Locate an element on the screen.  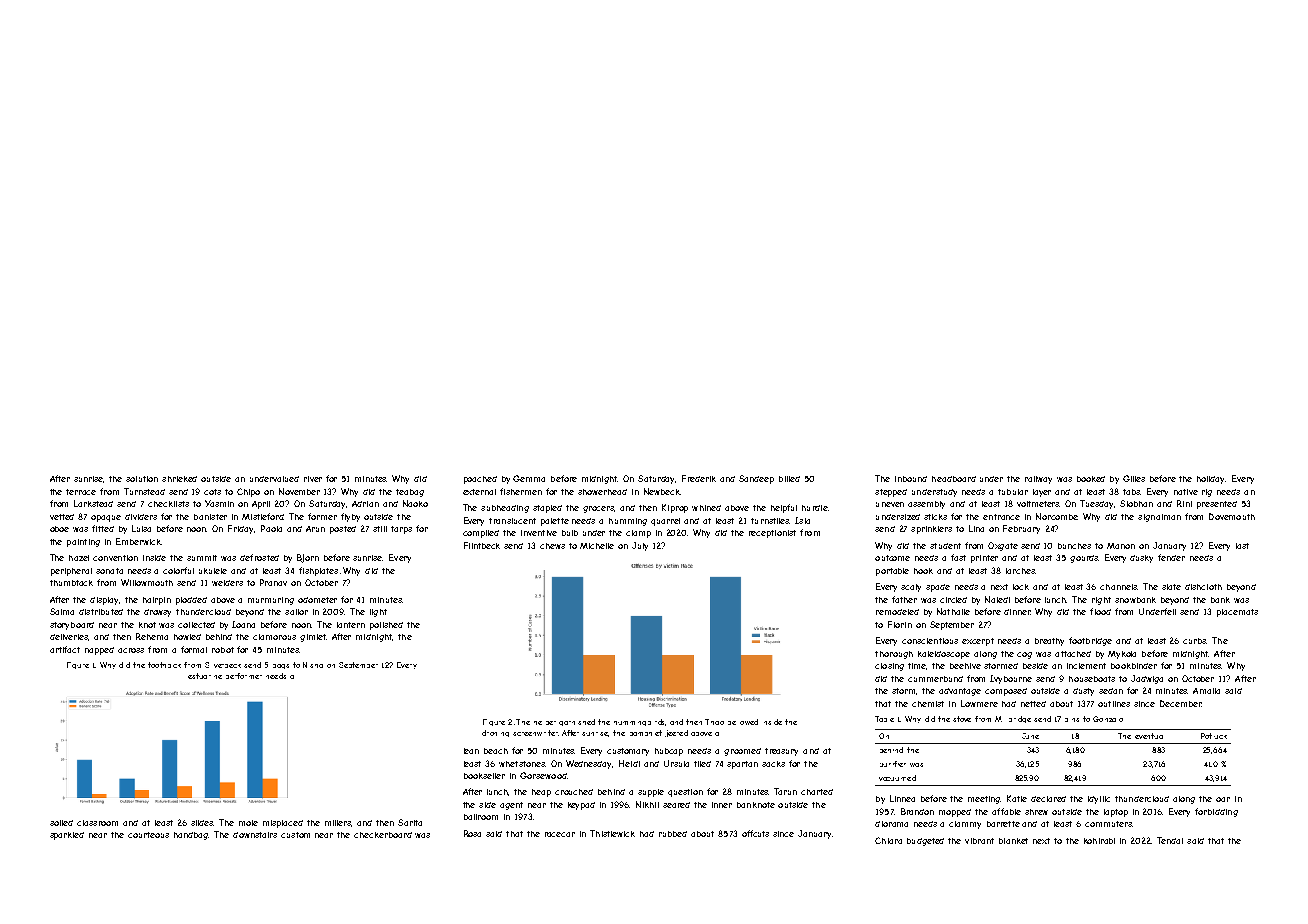
Rosa is located at coordinates (472, 833).
